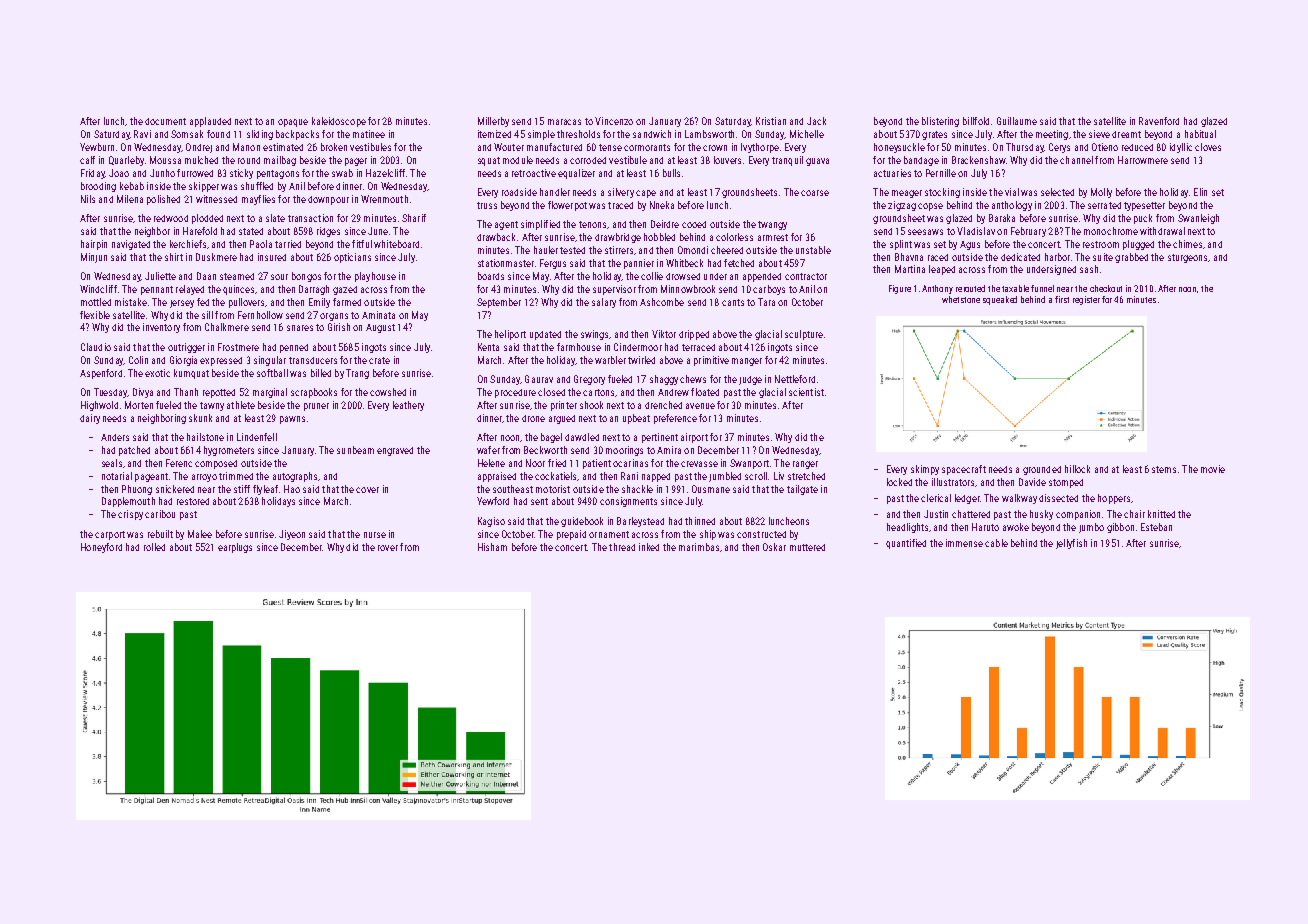  What do you see at coordinates (604, 303) in the screenshot?
I see `salary` at bounding box center [604, 303].
